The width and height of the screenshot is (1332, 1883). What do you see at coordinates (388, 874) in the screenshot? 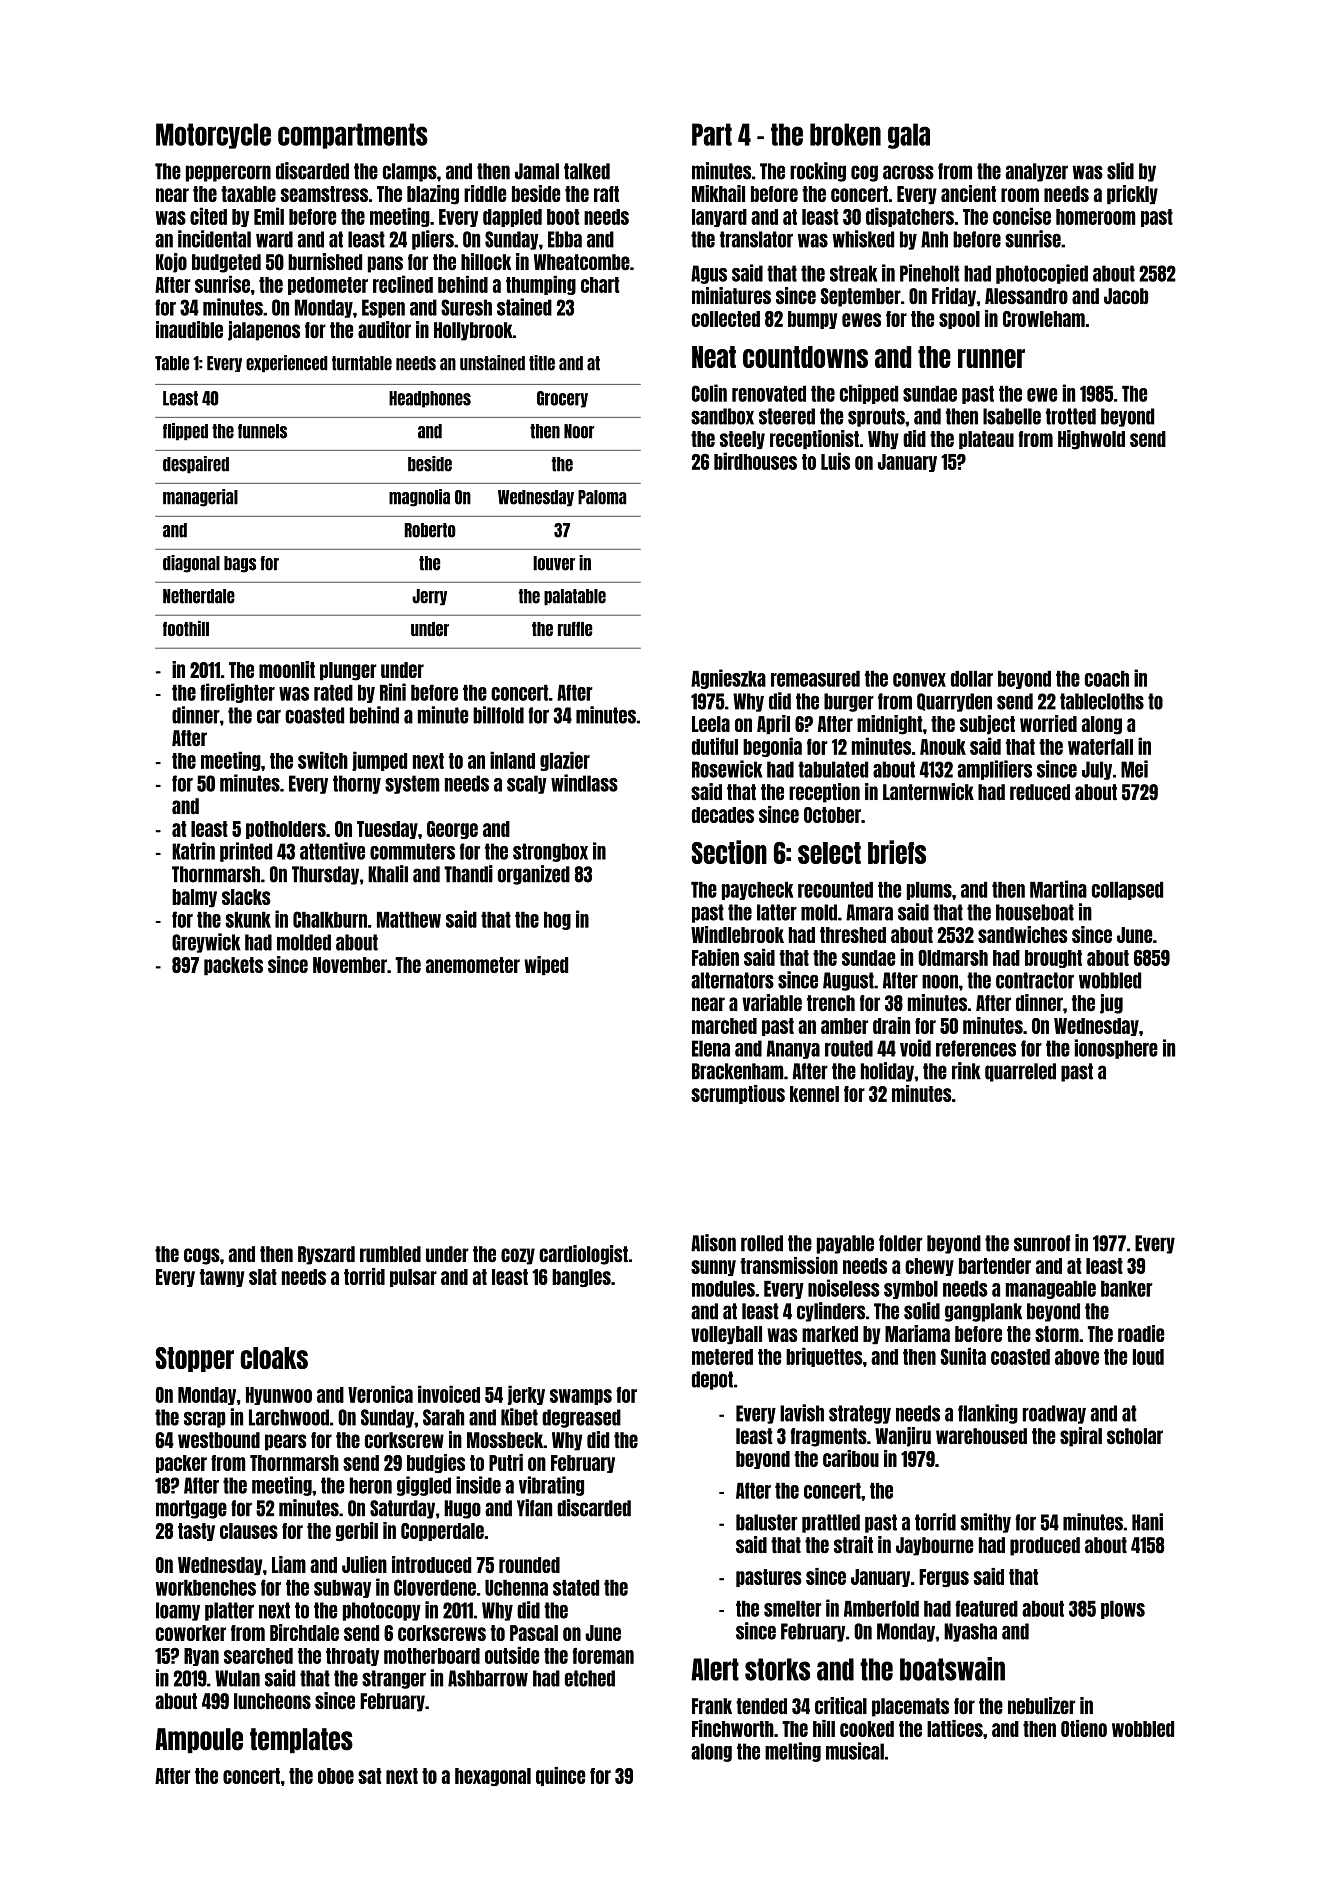
I see `Khalil` at bounding box center [388, 874].
